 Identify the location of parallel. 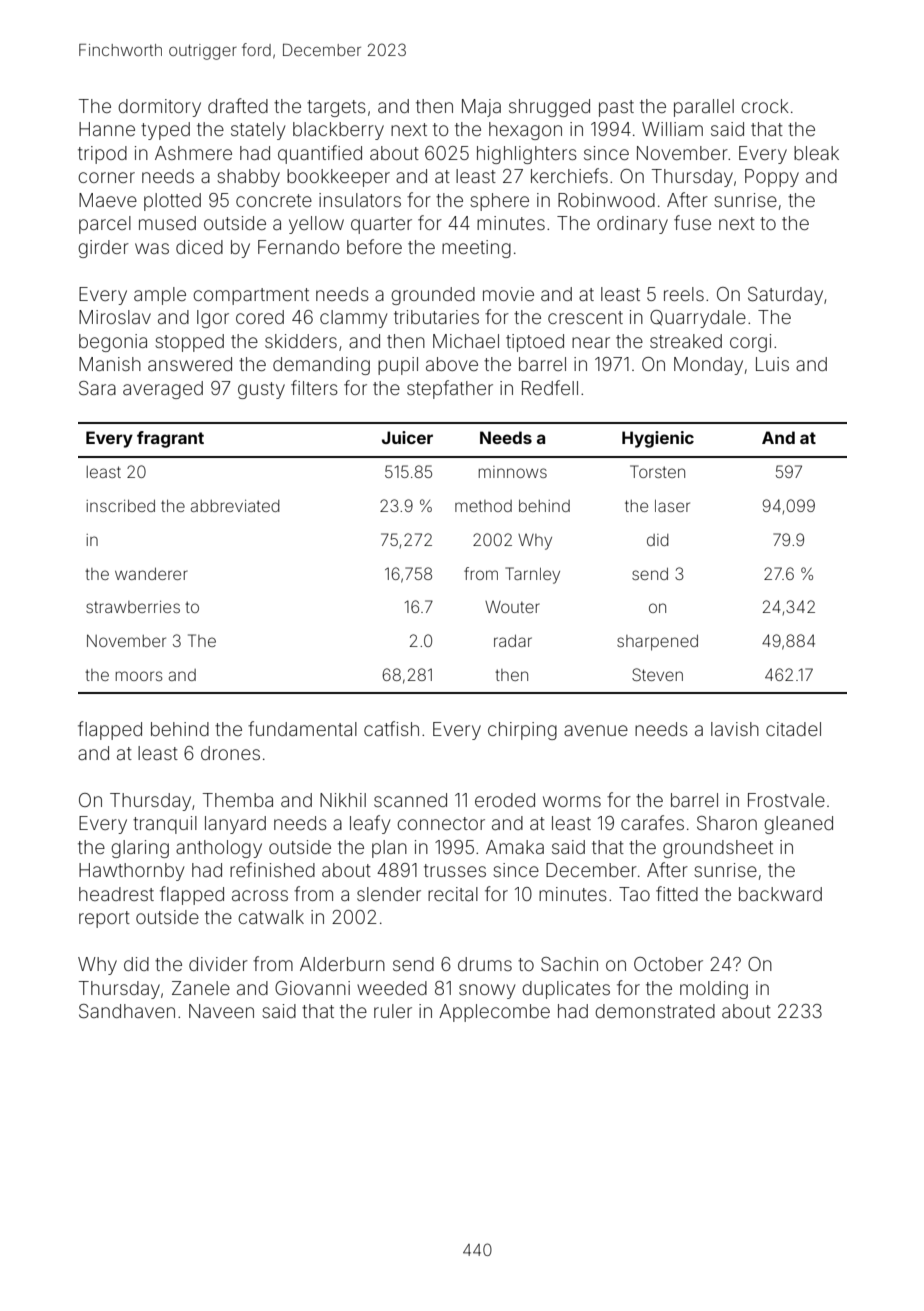
(704, 108).
